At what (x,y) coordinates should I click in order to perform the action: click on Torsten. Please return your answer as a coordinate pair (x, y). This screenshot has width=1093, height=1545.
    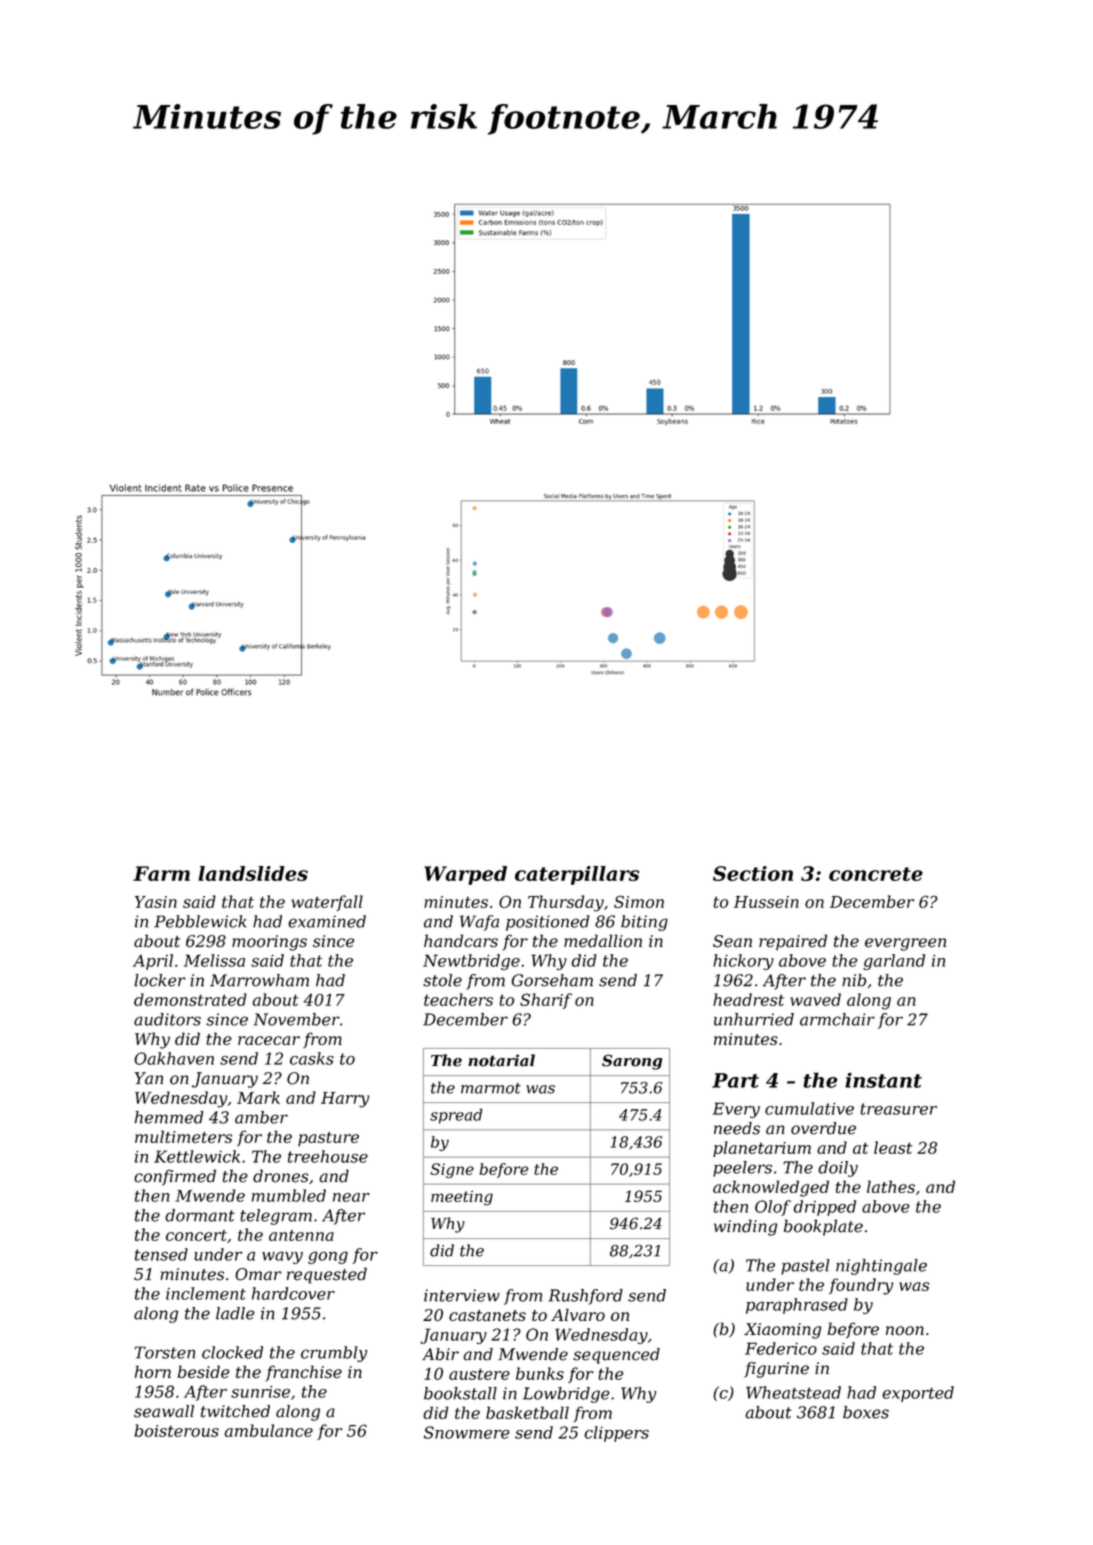
    Looking at the image, I should click on (165, 1352).
